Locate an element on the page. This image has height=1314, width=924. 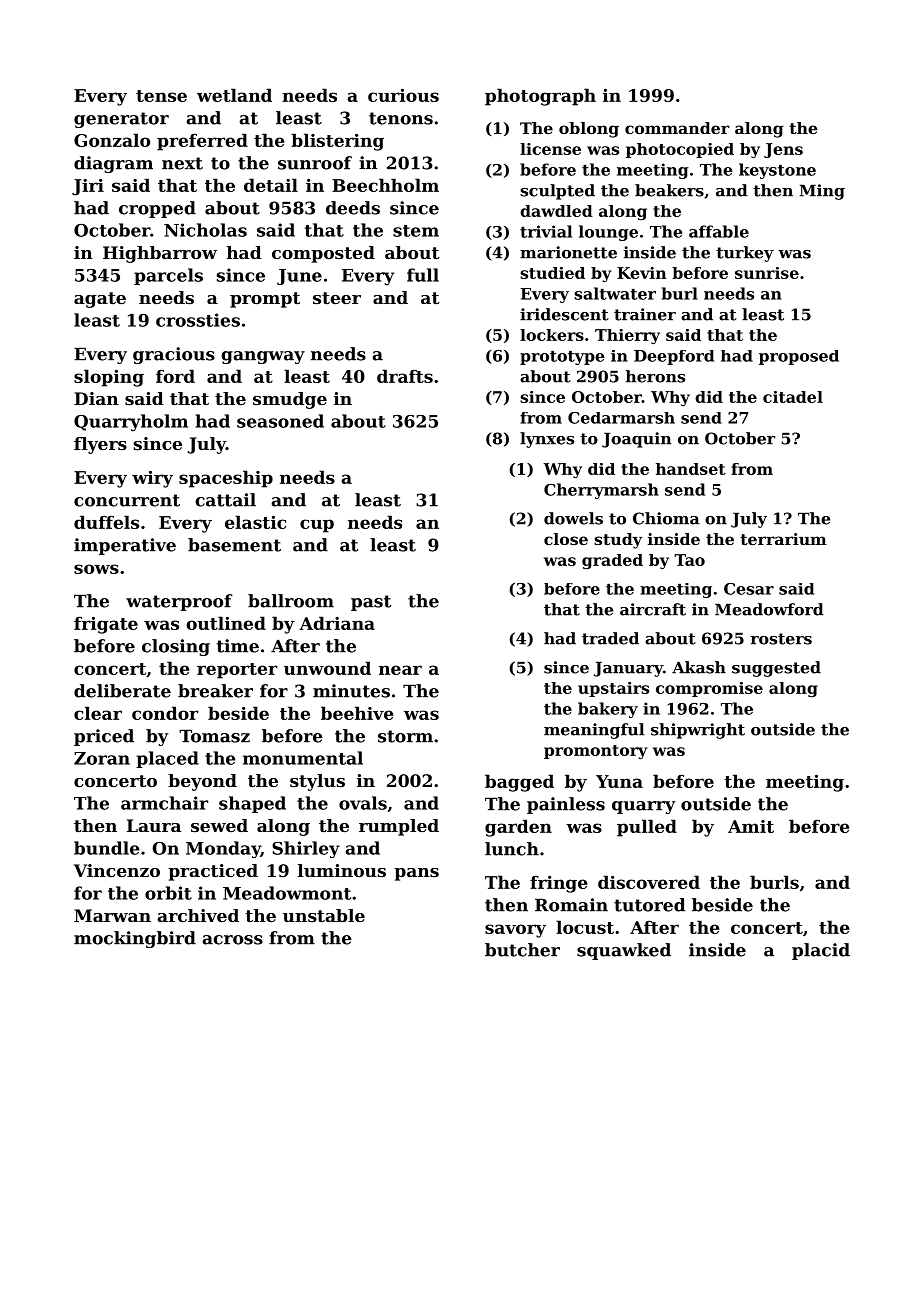
citadel is located at coordinates (793, 397).
